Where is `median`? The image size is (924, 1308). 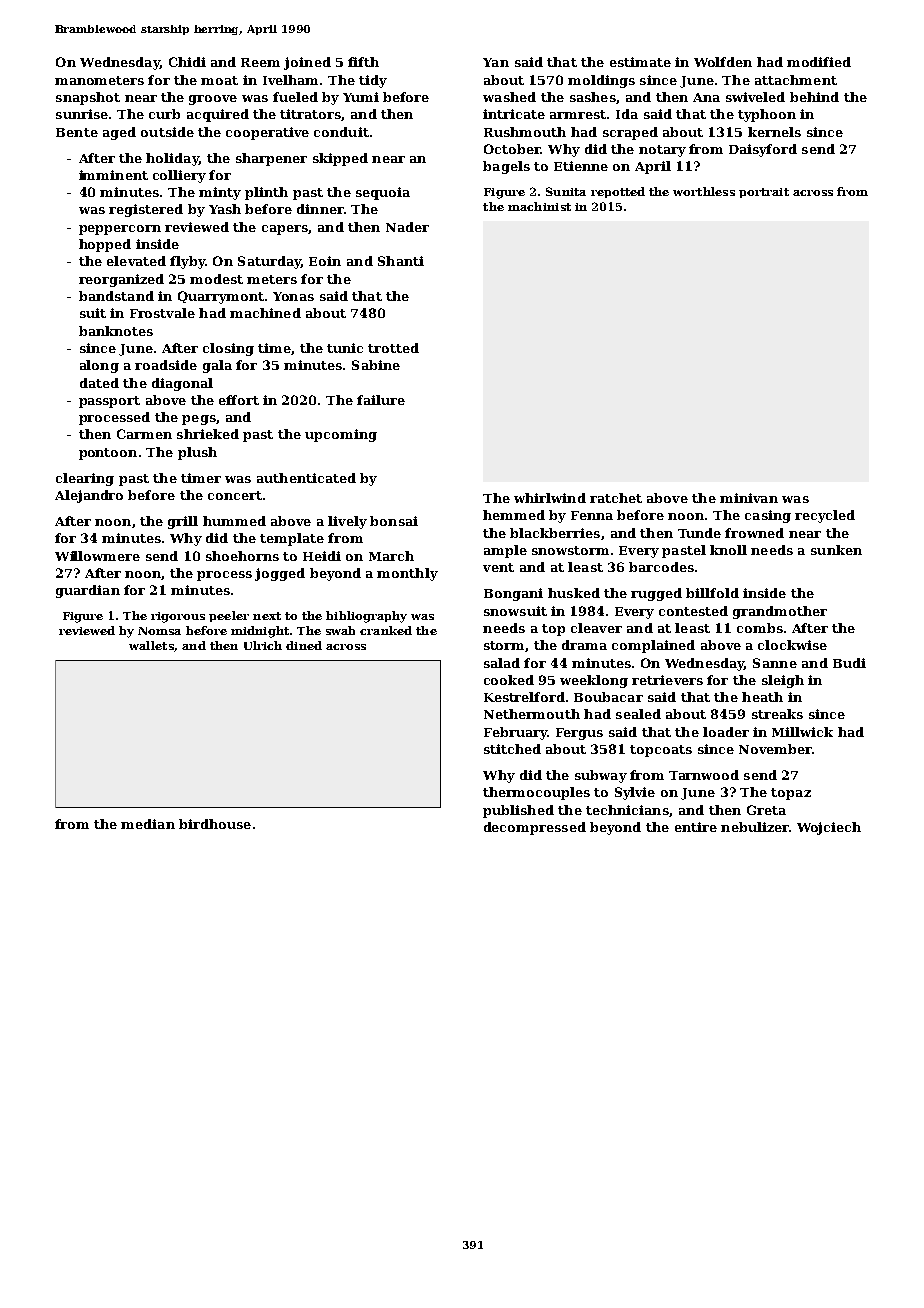
median is located at coordinates (148, 824).
